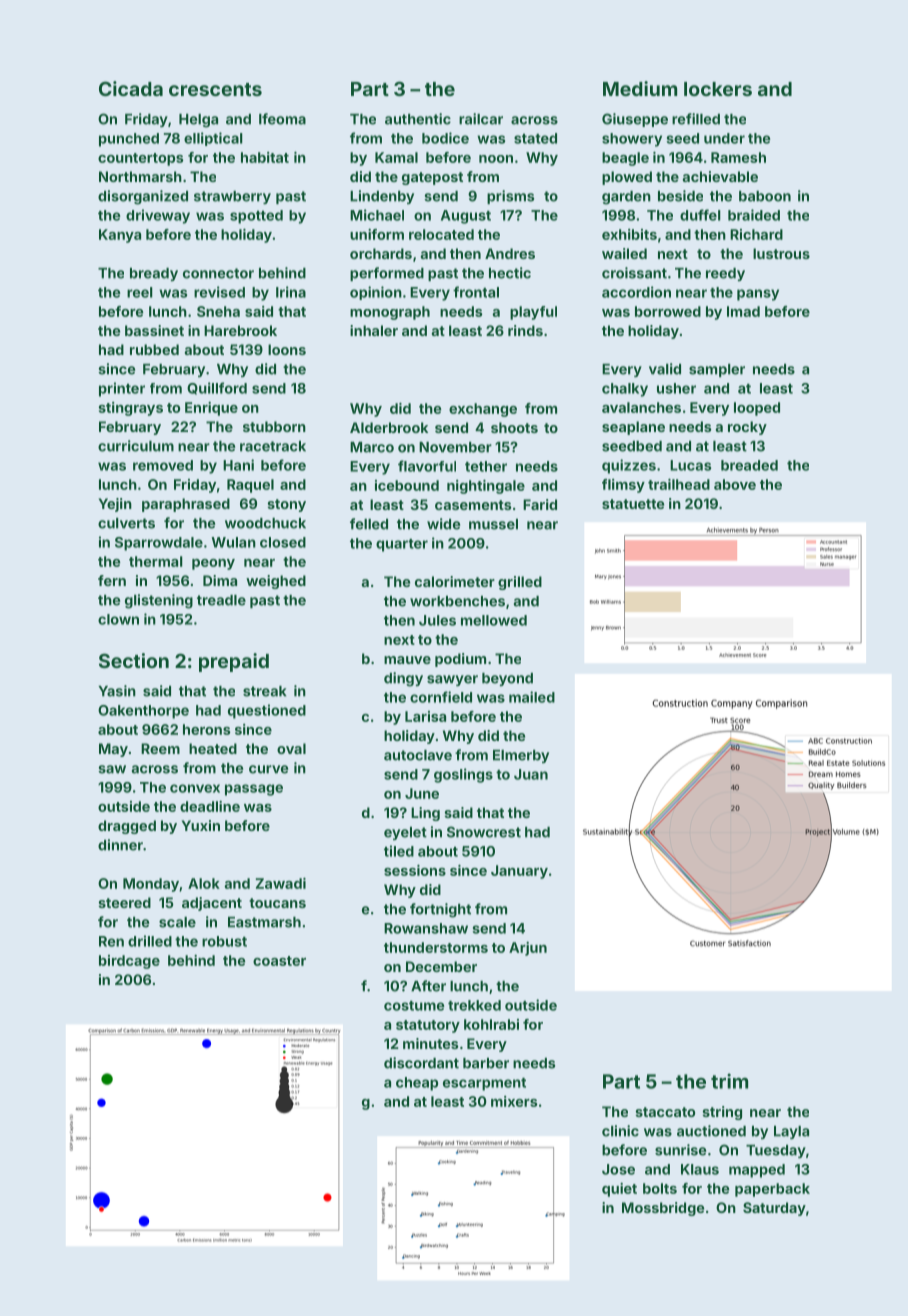 Image resolution: width=908 pixels, height=1316 pixels. Describe the element at coordinates (663, 1209) in the document. I see `Mossbridge` at that location.
